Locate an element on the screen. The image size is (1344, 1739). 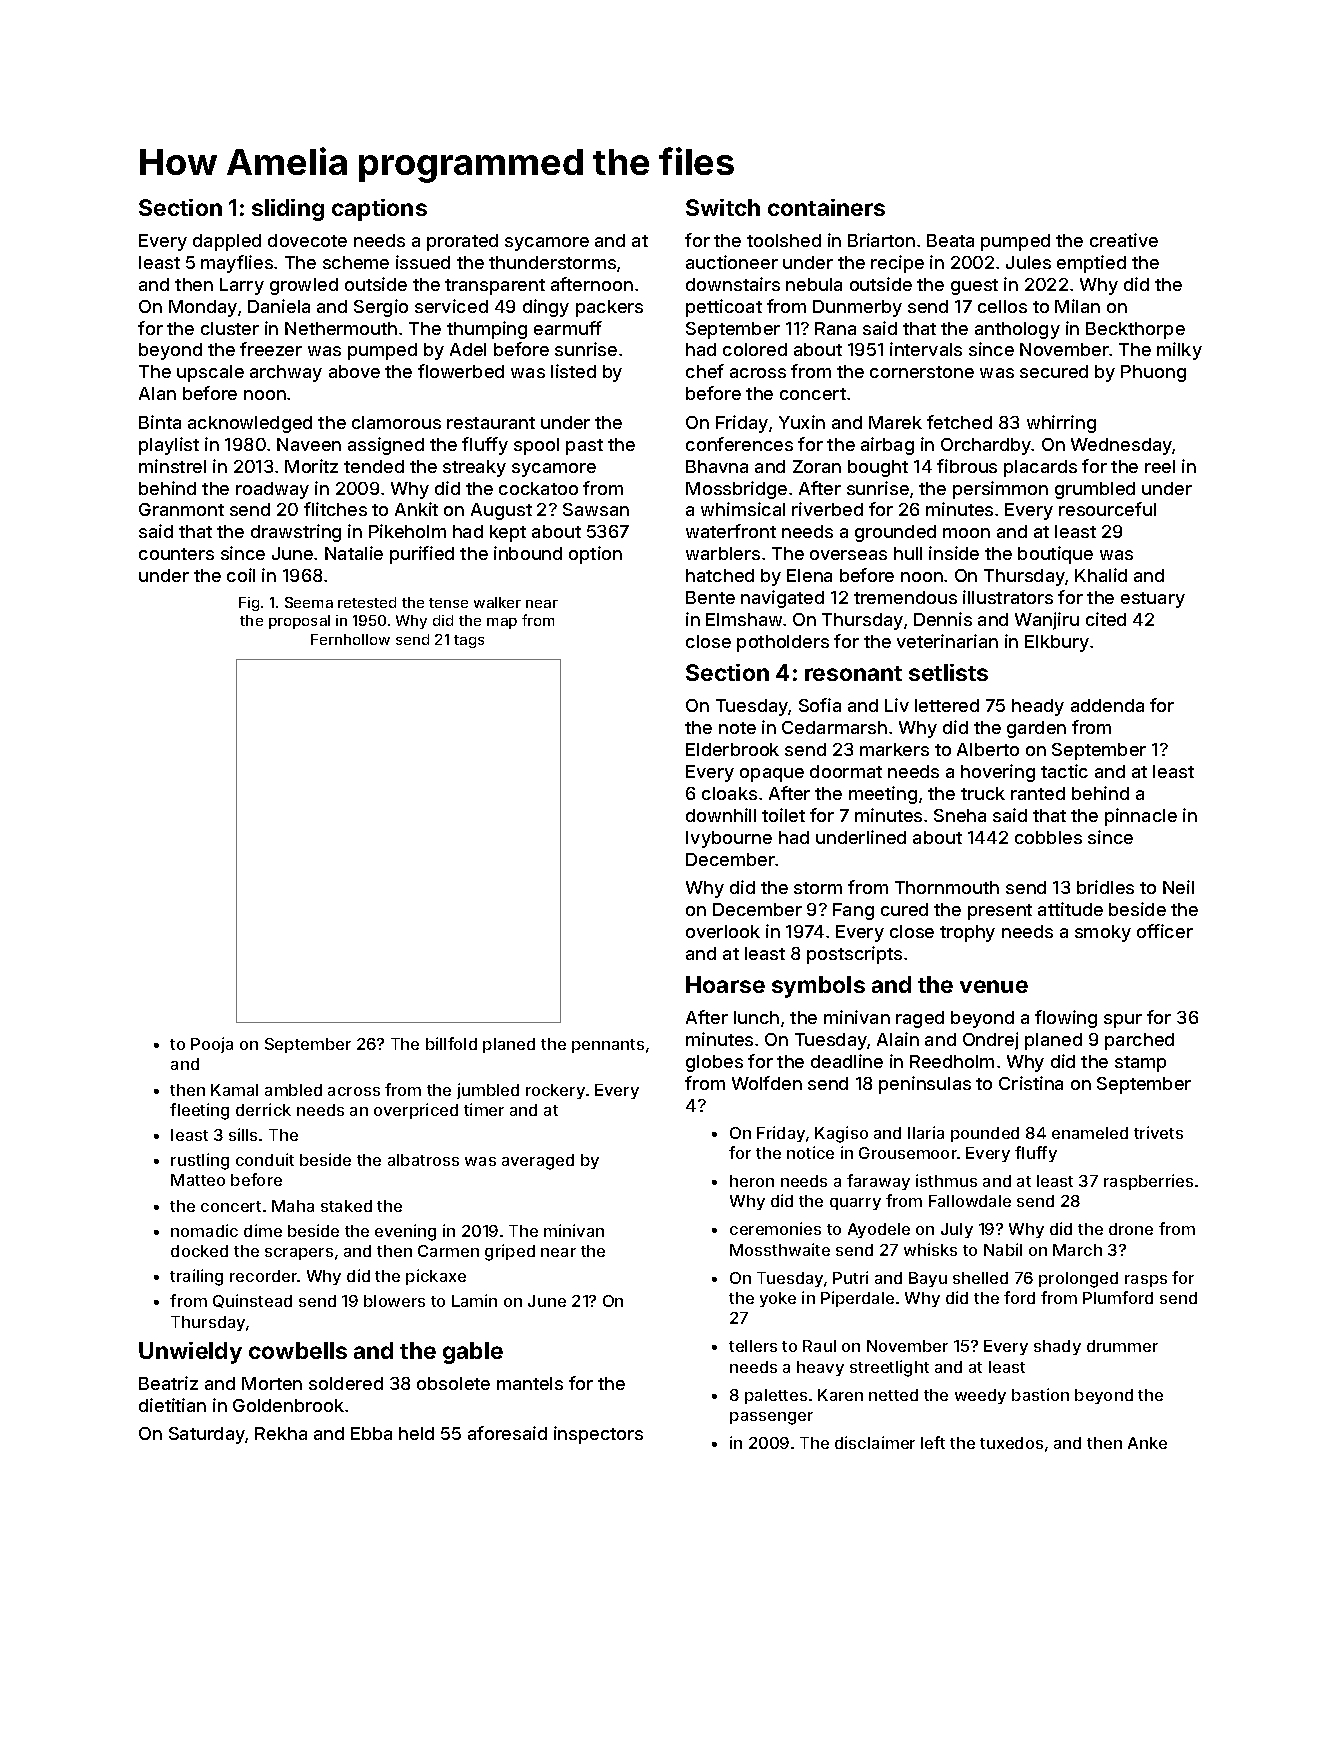
overlook is located at coordinates (723, 931).
